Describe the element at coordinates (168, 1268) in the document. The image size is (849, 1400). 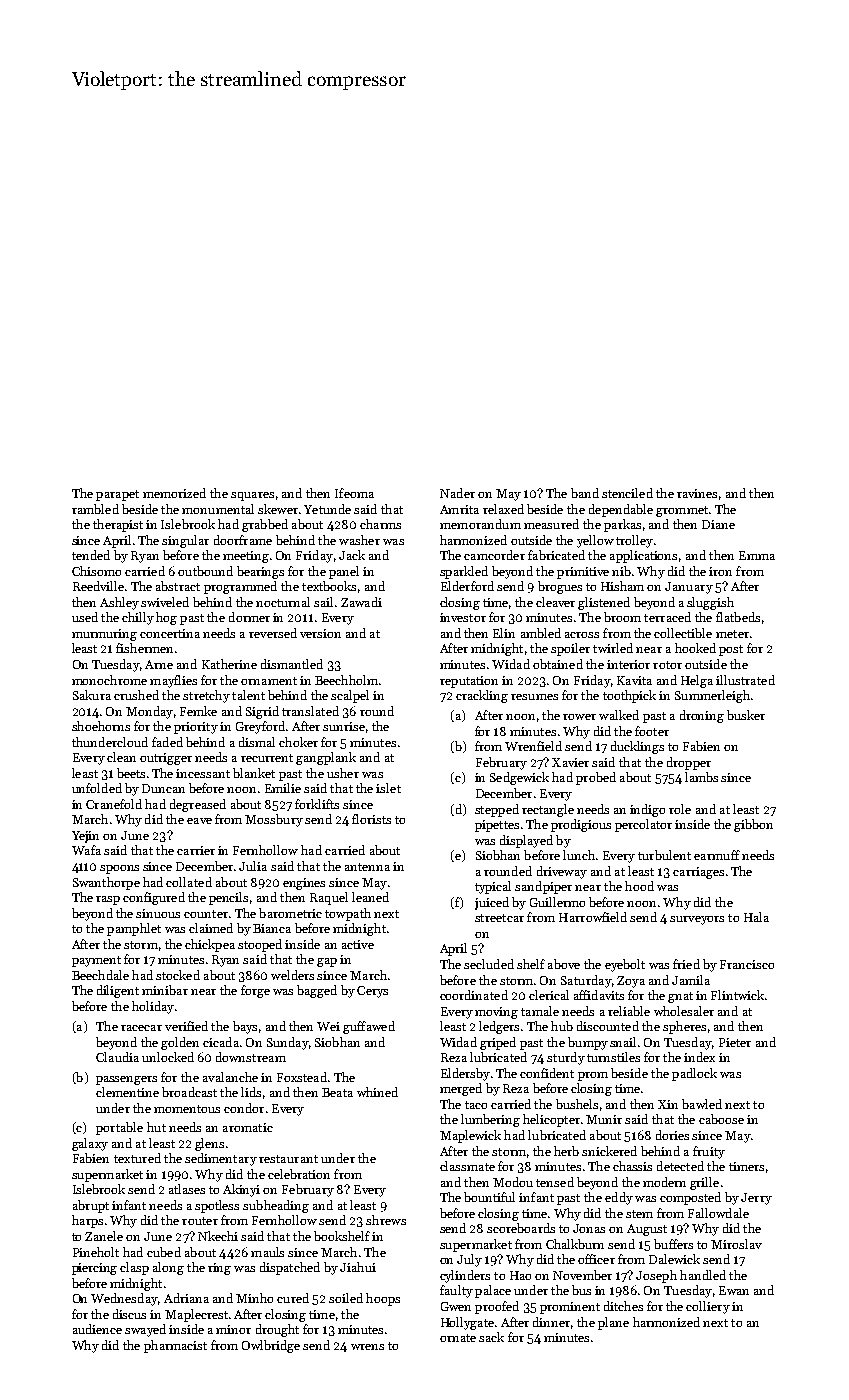
I see `along` at that location.
